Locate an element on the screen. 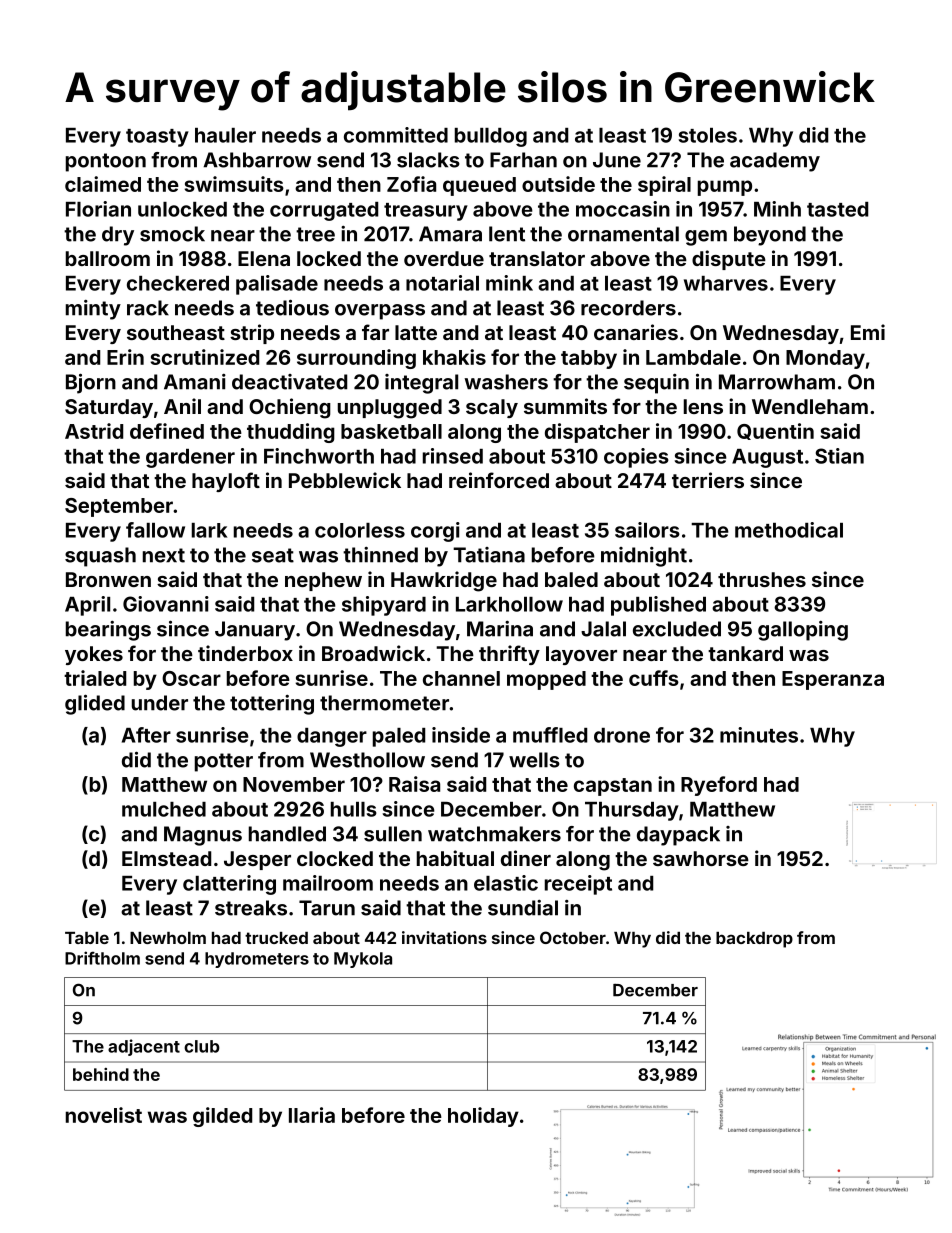  stoles is located at coordinates (708, 135).
